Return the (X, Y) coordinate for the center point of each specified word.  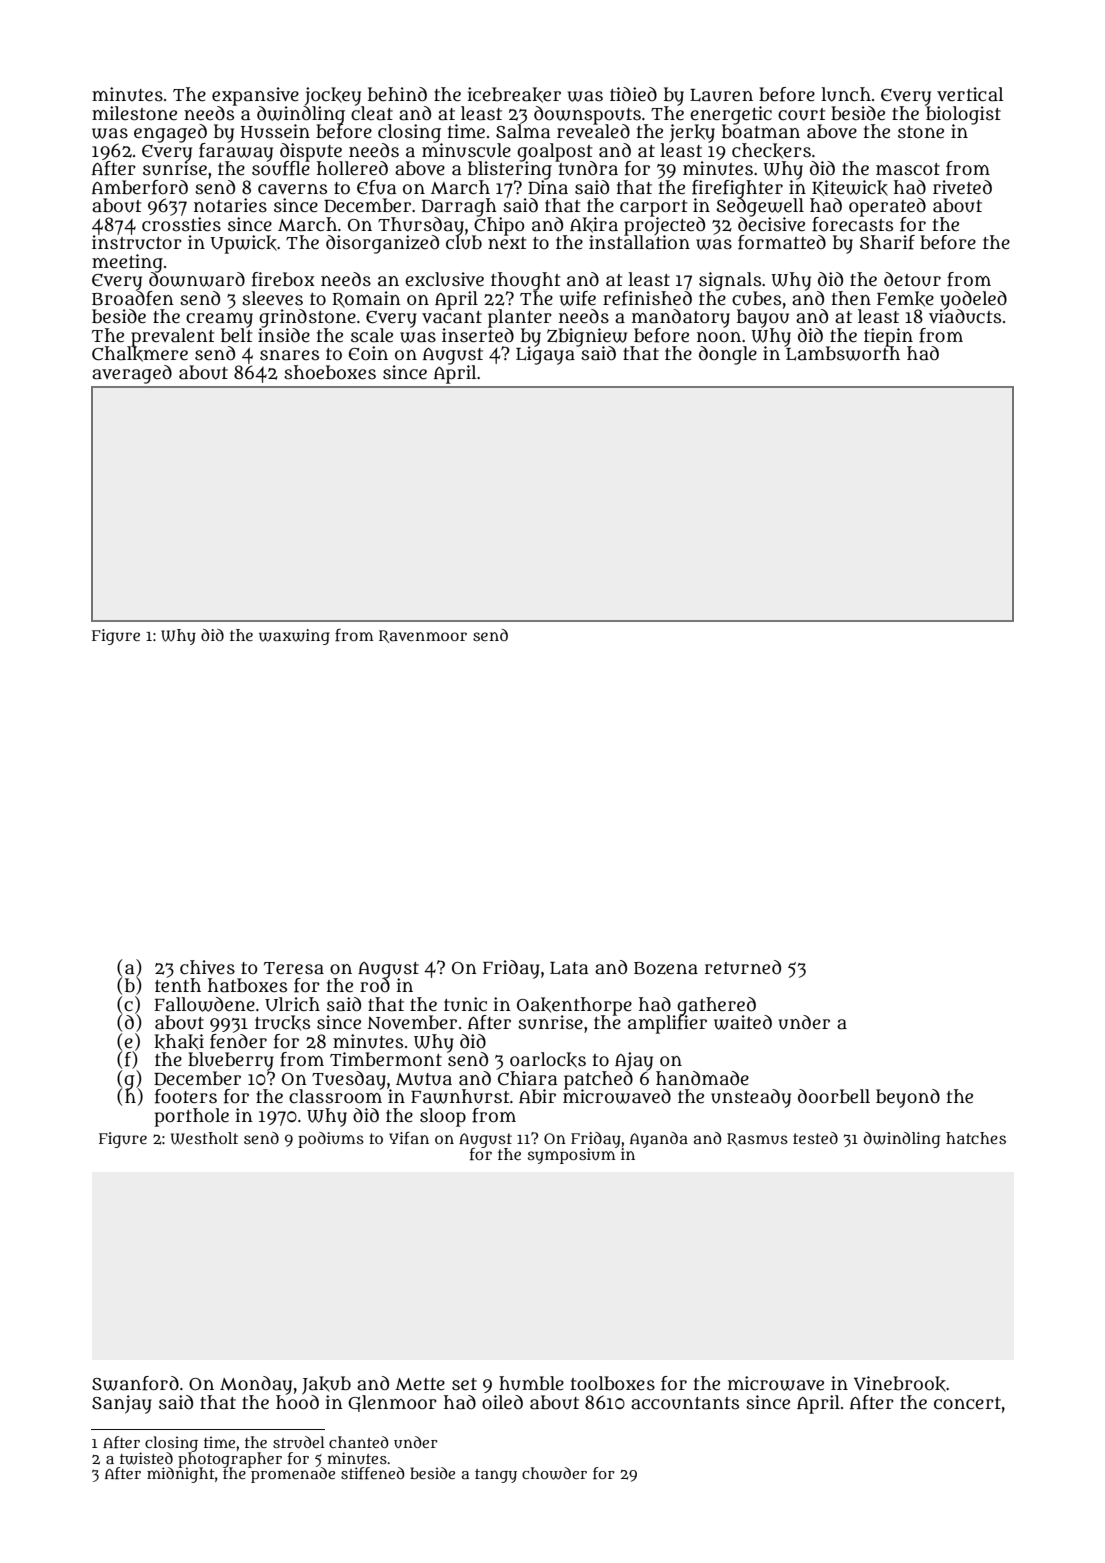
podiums (331, 1140)
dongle (728, 355)
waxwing (294, 637)
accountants (685, 1403)
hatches (976, 1138)
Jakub (326, 1385)
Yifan (409, 1138)
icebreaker (514, 95)
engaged (170, 133)
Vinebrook (900, 1384)
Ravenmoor (423, 636)
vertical (970, 94)
